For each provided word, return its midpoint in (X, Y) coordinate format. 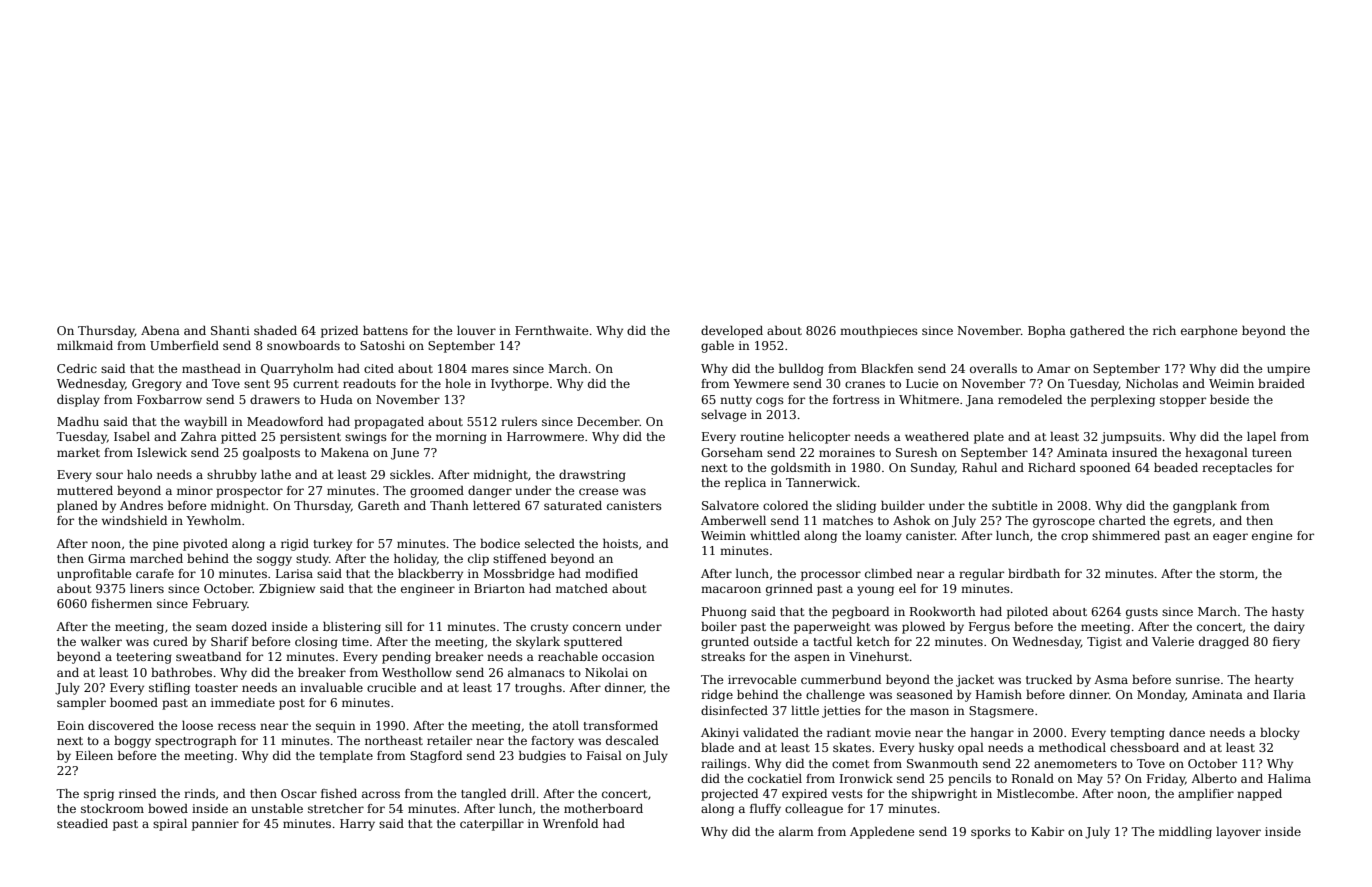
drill (523, 793)
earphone (1209, 332)
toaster (216, 688)
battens (385, 330)
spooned (1105, 469)
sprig (99, 795)
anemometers (1075, 764)
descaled (632, 740)
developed (732, 332)
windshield (134, 520)
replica (745, 484)
